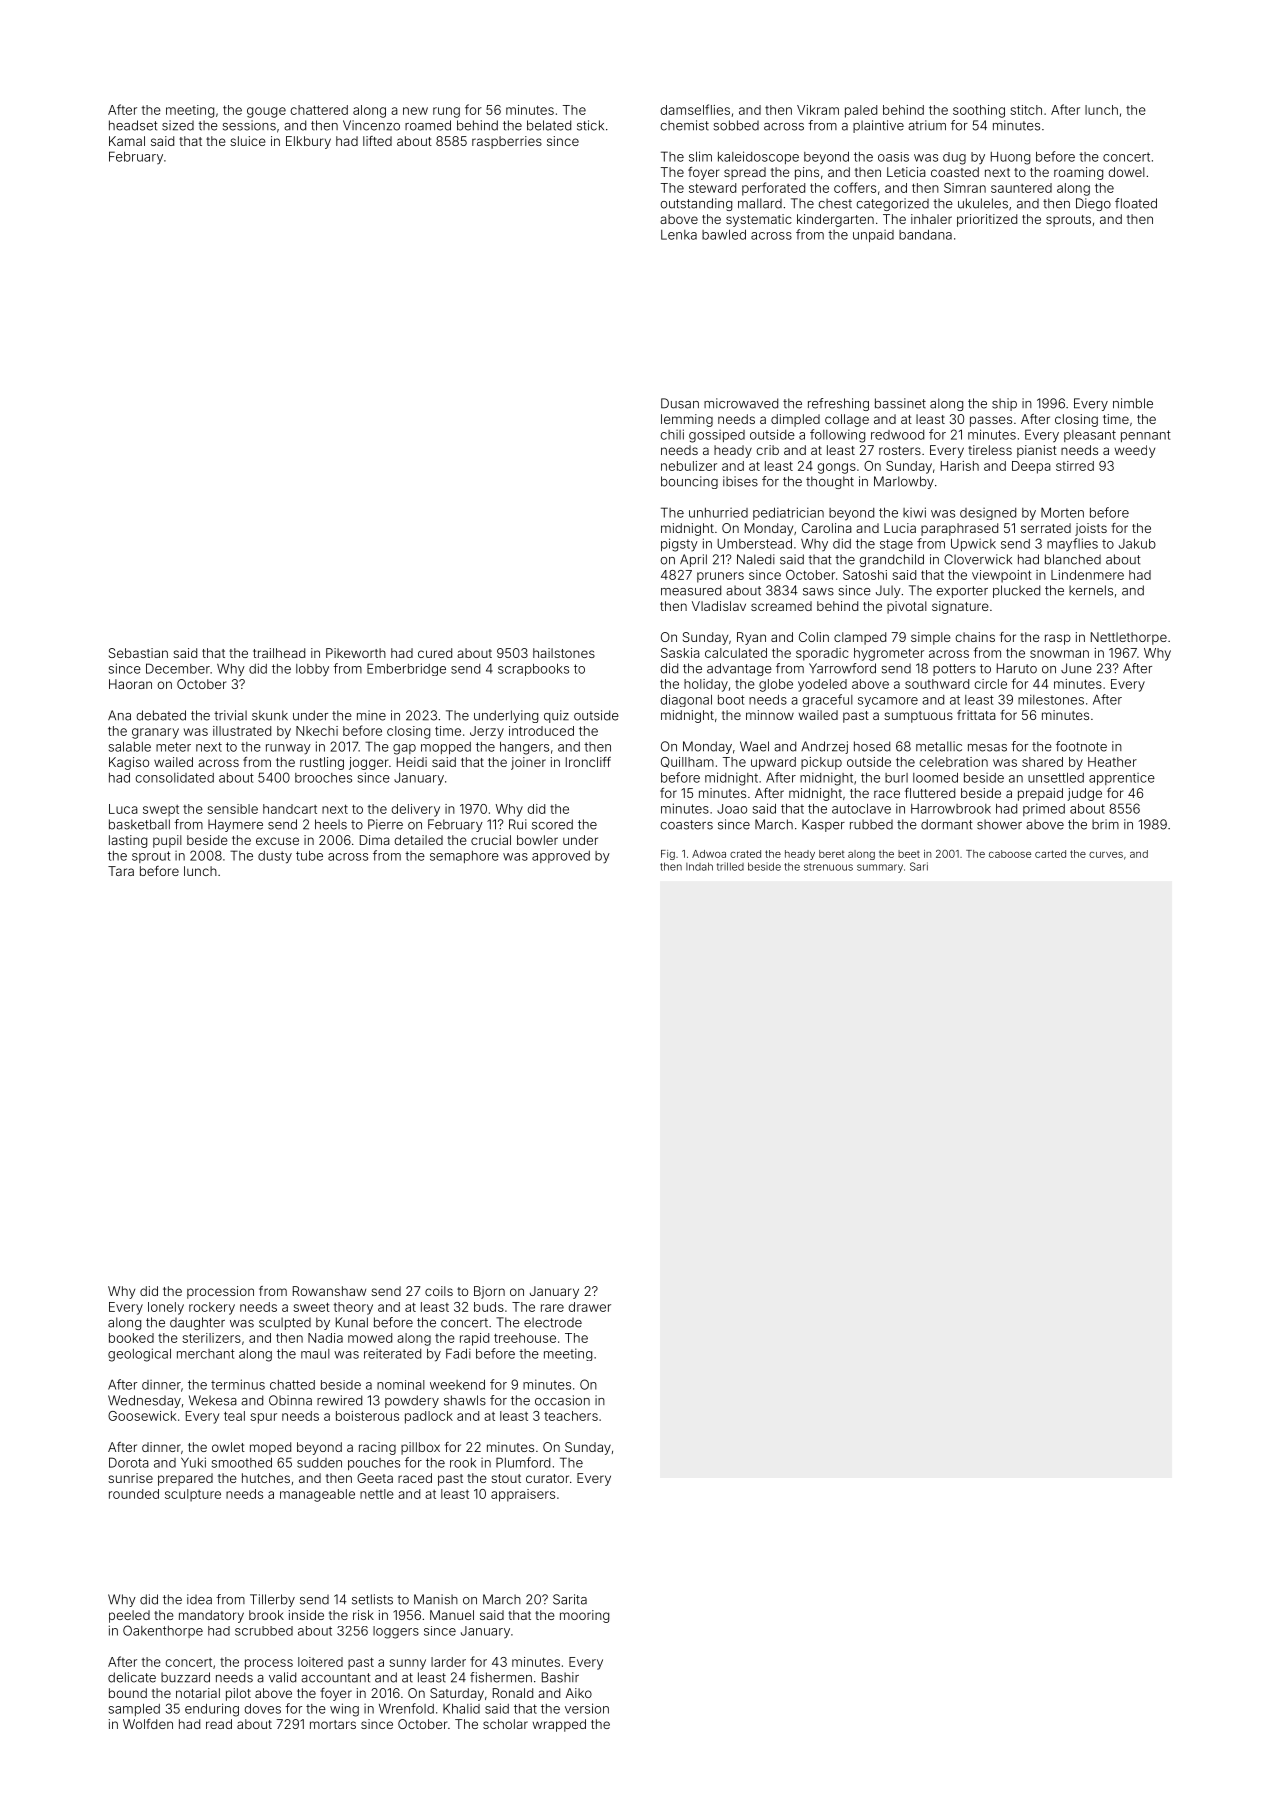  I want to click on Tara, so click(121, 871).
